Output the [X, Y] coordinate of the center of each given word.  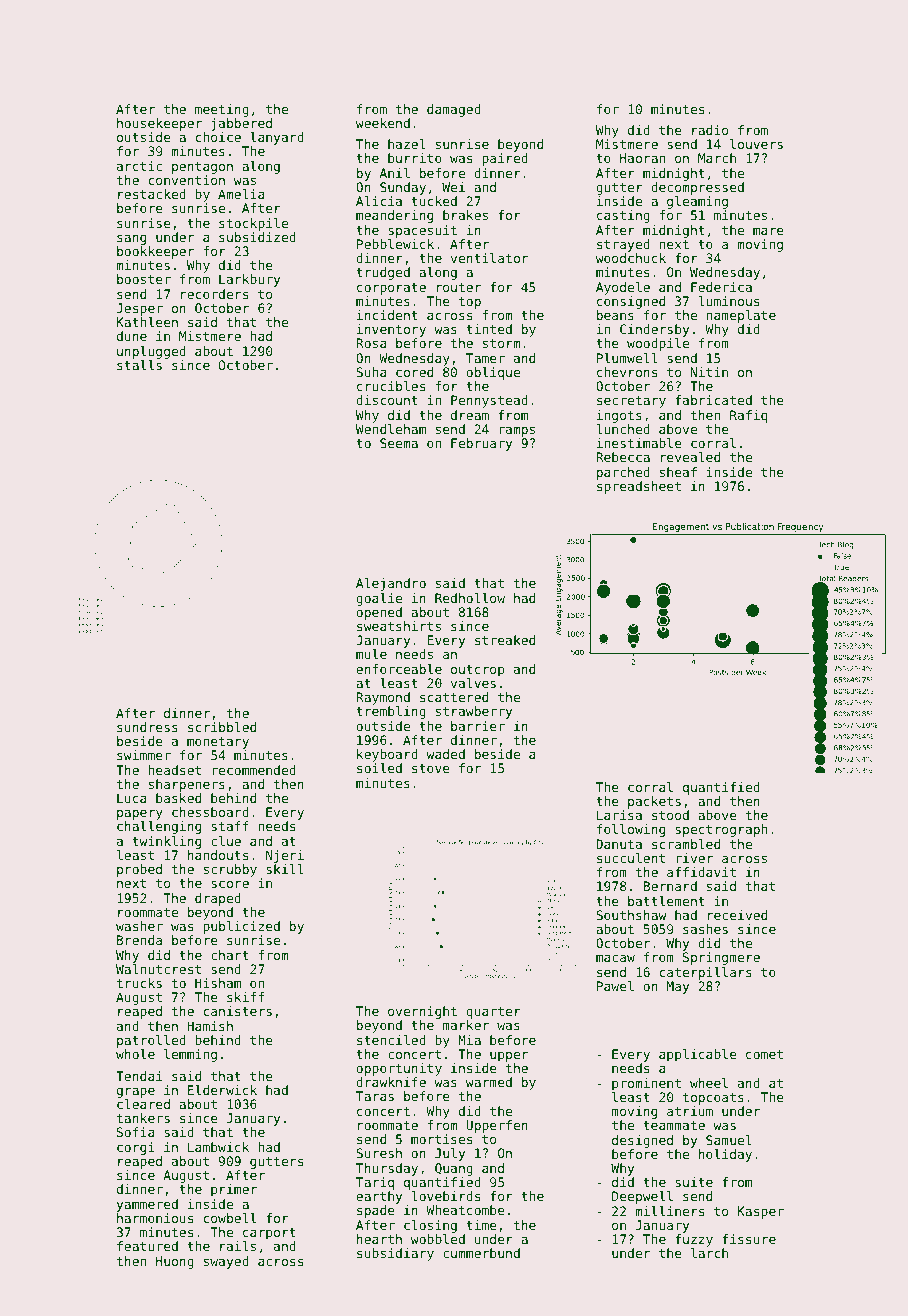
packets [654, 802]
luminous [729, 301]
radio [710, 130]
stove [431, 768]
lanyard [277, 138]
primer [234, 1190]
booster [144, 279]
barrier [478, 726]
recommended [254, 770]
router [459, 287]
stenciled [391, 1040]
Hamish [210, 1026]
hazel [407, 144]
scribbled [222, 727]
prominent [646, 1084]
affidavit [701, 872]
